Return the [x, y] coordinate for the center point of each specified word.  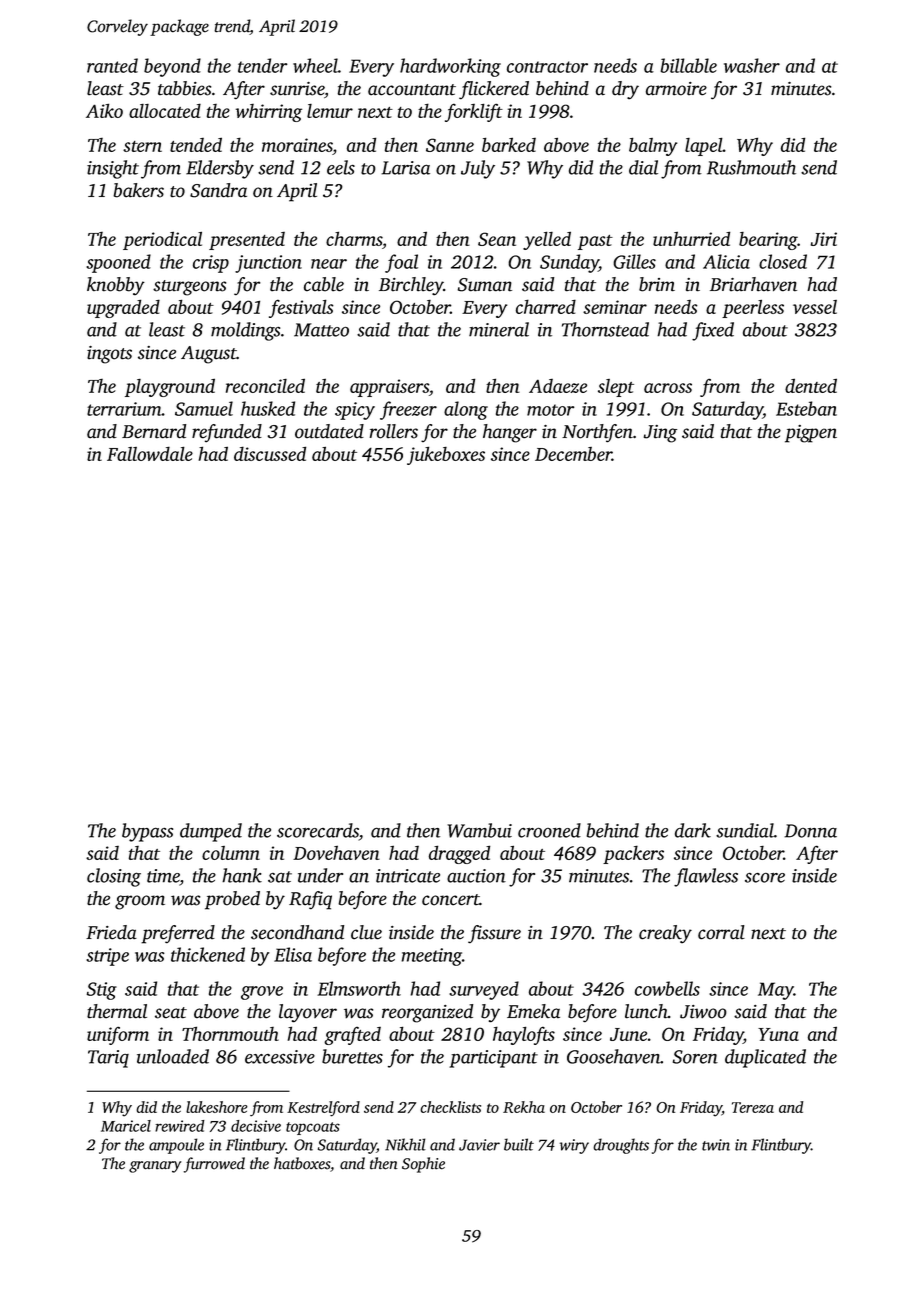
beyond [172, 67]
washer [752, 65]
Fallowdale [150, 453]
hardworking [450, 67]
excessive [280, 1057]
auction [476, 876]
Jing [660, 434]
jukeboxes [446, 455]
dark [693, 830]
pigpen [811, 434]
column [231, 853]
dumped [211, 832]
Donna [810, 831]
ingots [109, 355]
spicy [355, 411]
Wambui [479, 830]
